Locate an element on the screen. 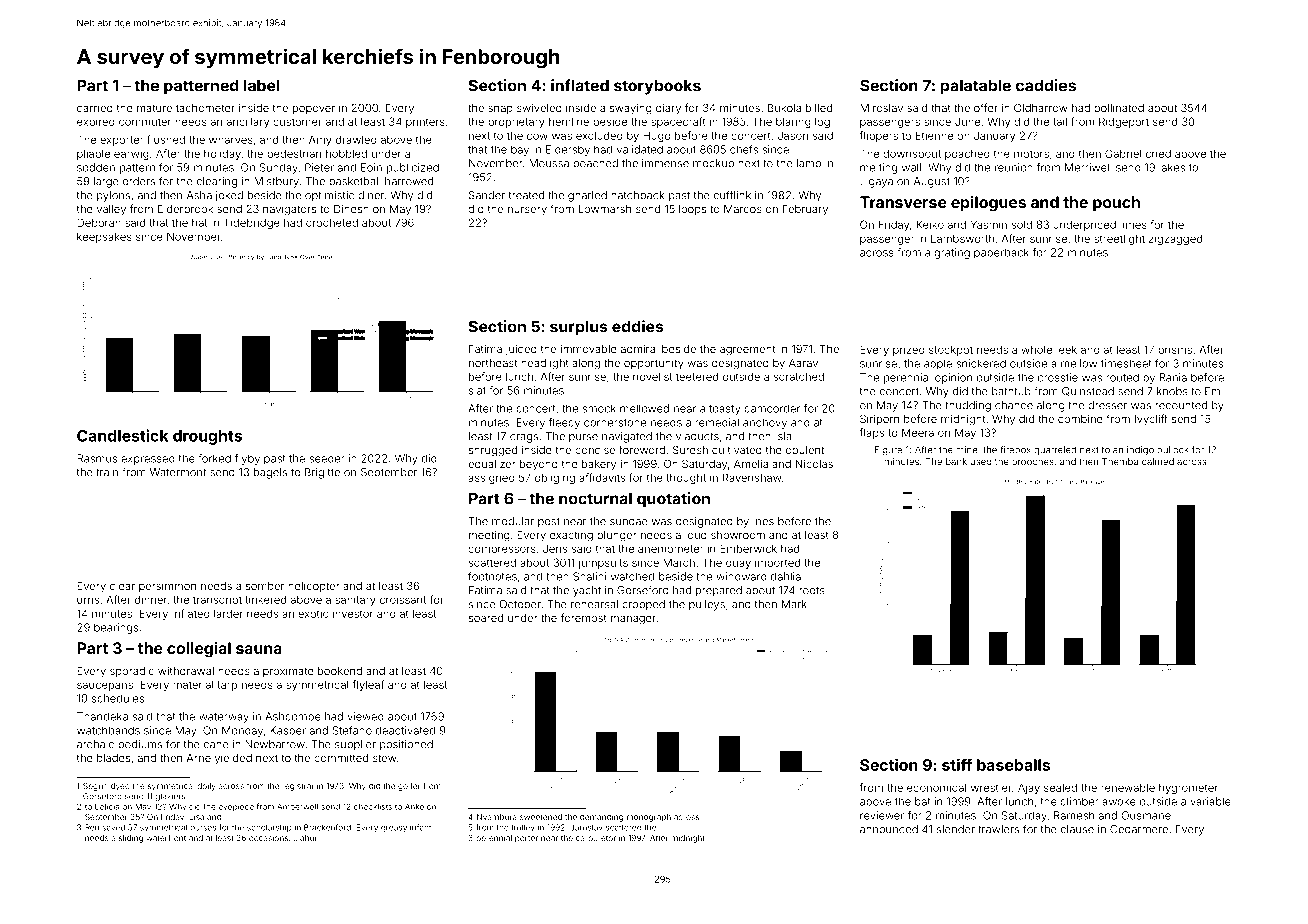 The image size is (1308, 924). jumpsuits is located at coordinates (603, 563).
